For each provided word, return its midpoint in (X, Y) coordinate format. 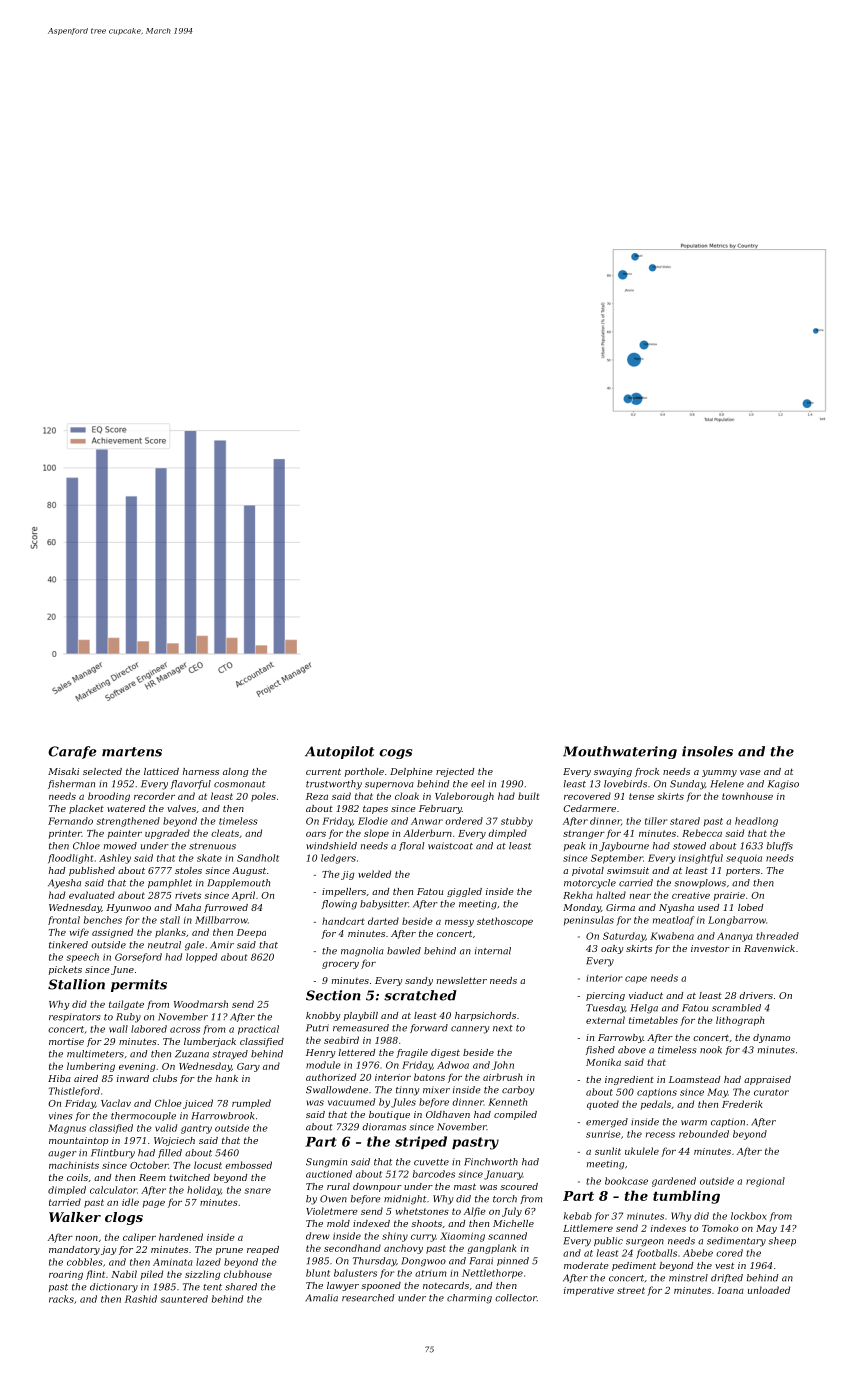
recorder (154, 796)
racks (61, 1299)
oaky (612, 949)
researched (368, 1298)
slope (376, 834)
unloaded (769, 1290)
